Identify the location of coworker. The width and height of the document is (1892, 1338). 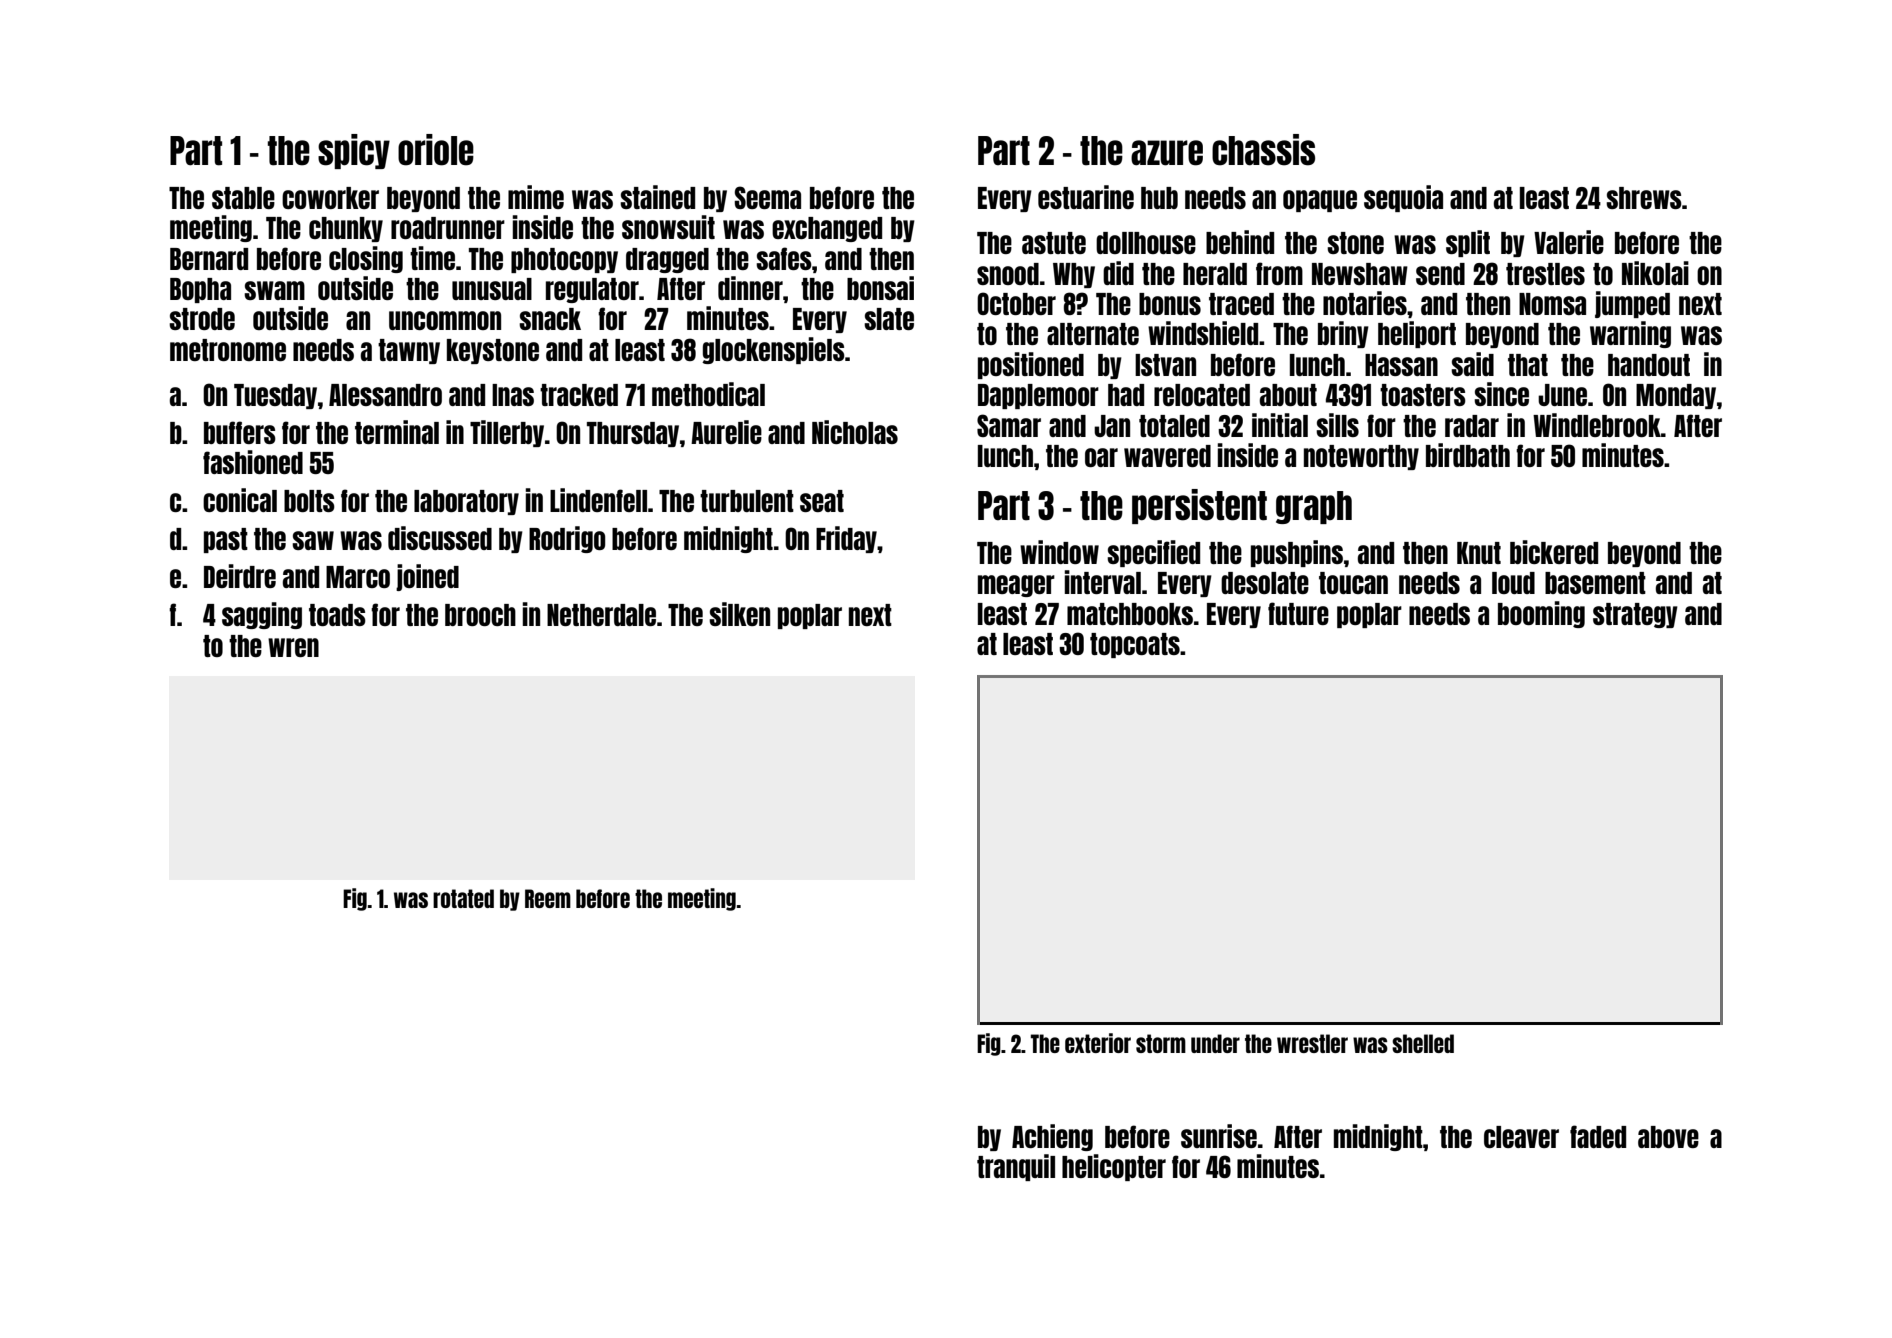
(330, 198).
